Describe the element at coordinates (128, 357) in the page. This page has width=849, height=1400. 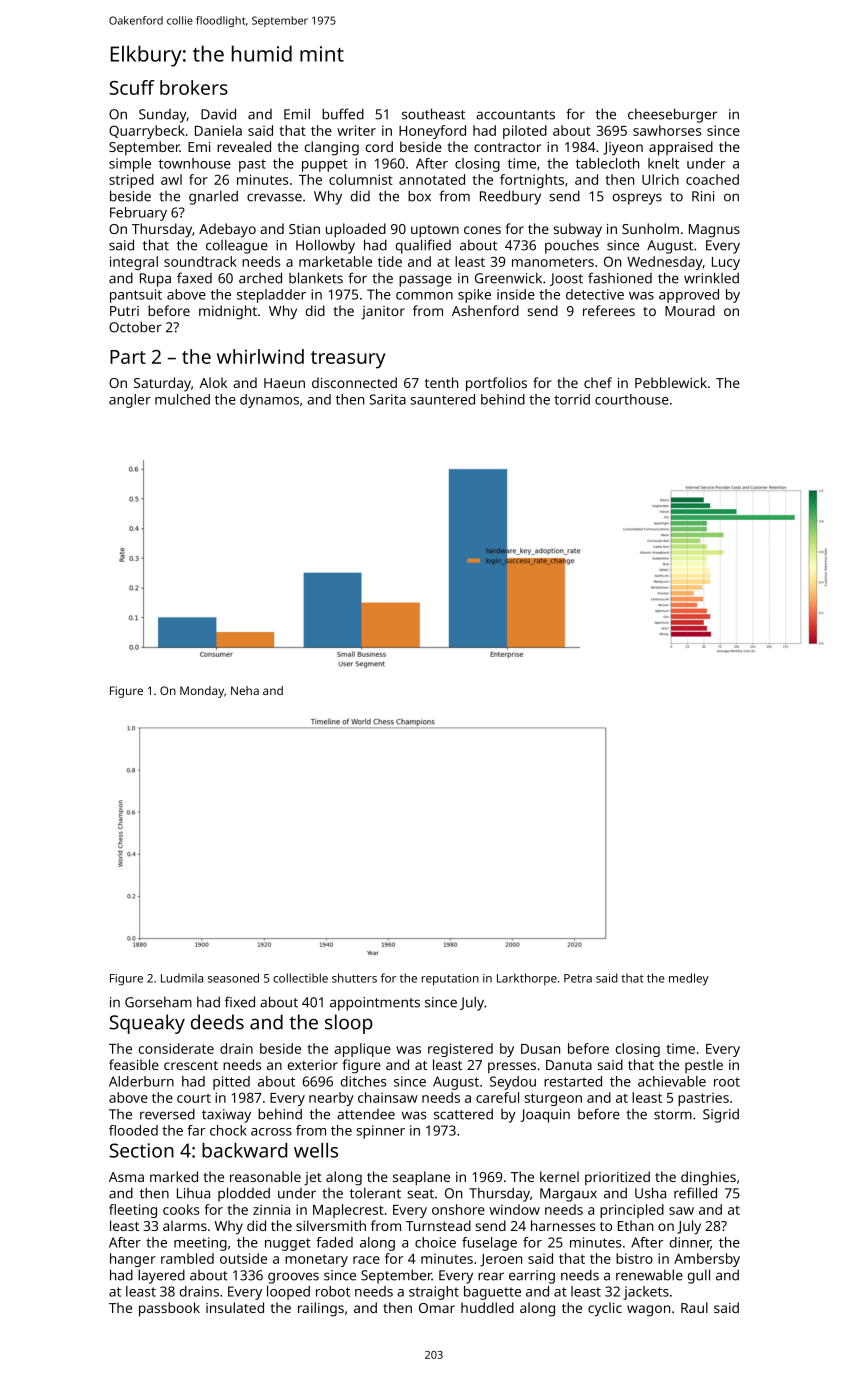
I see `Part` at that location.
